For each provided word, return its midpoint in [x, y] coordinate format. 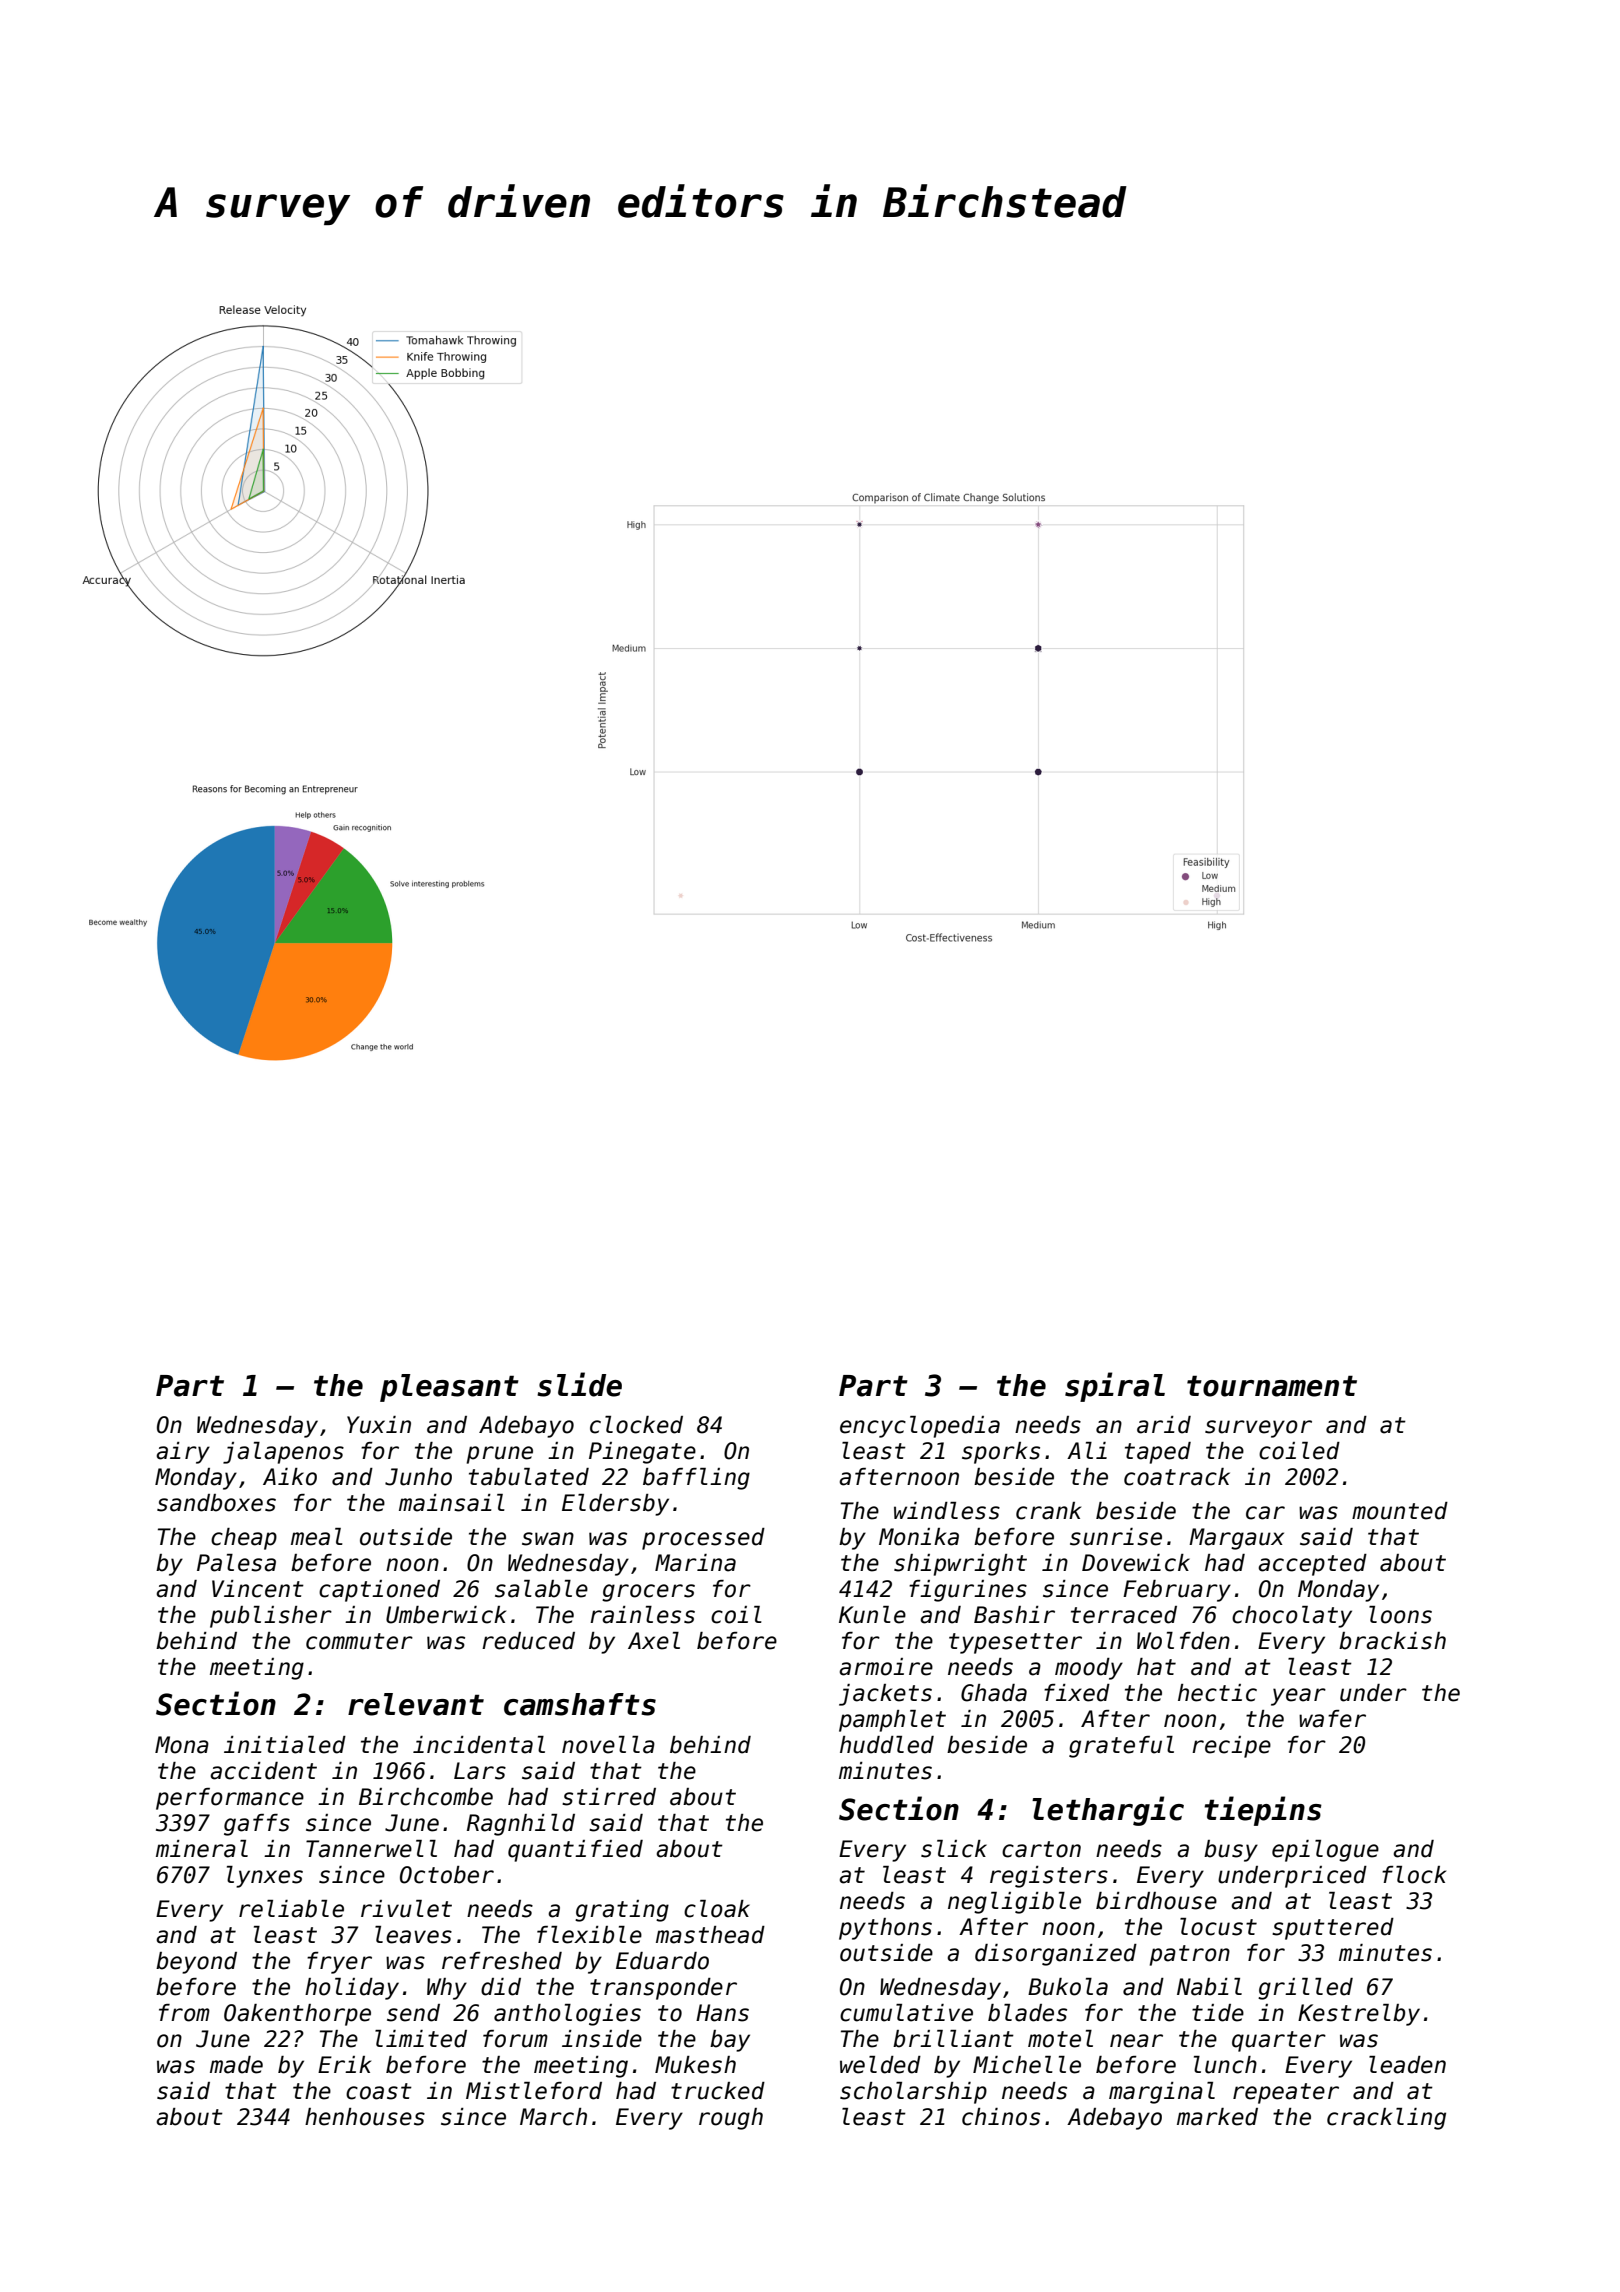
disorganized [1056, 1955]
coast [379, 2091]
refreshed [502, 1961]
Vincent [258, 1589]
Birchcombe [426, 1797]
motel [1060, 2039]
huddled [887, 1745]
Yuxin [379, 1425]
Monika [919, 1537]
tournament [1272, 1386]
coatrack [1177, 1477]
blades [1027, 2013]
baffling [696, 1479]
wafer [1332, 1719]
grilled [1305, 1989]
